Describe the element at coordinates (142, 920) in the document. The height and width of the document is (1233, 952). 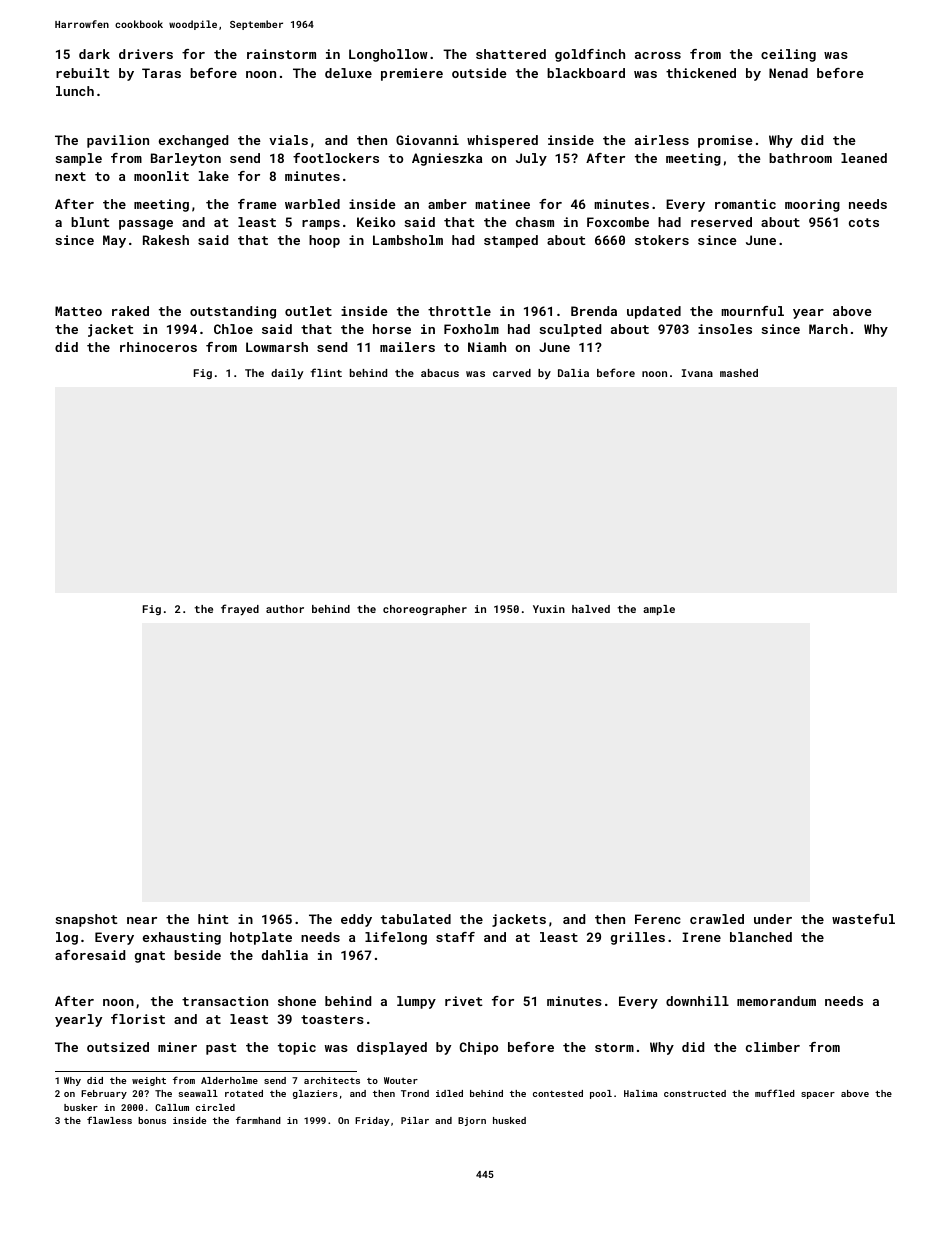
I see `near` at that location.
